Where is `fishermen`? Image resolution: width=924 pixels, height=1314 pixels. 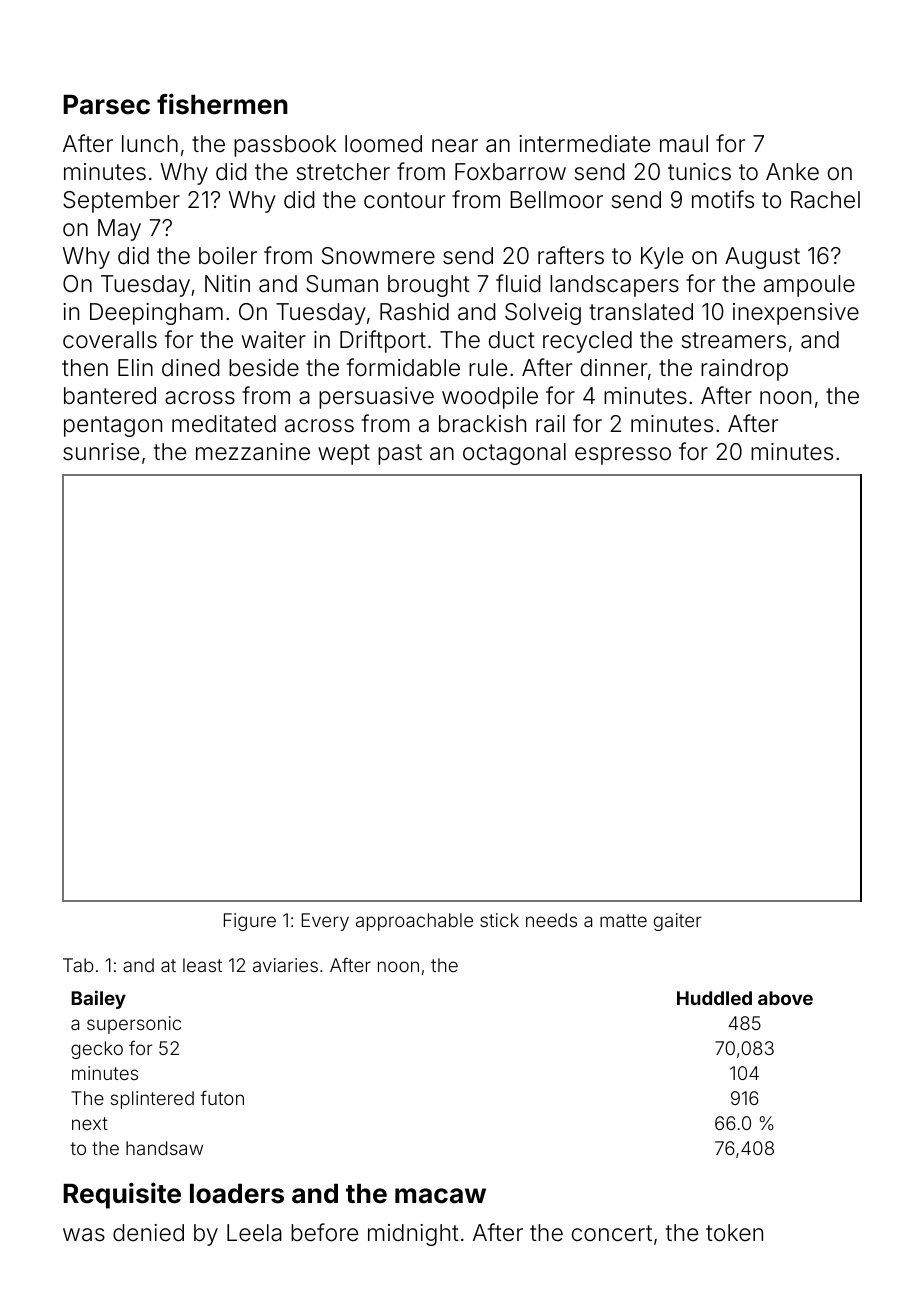 fishermen is located at coordinates (222, 104).
